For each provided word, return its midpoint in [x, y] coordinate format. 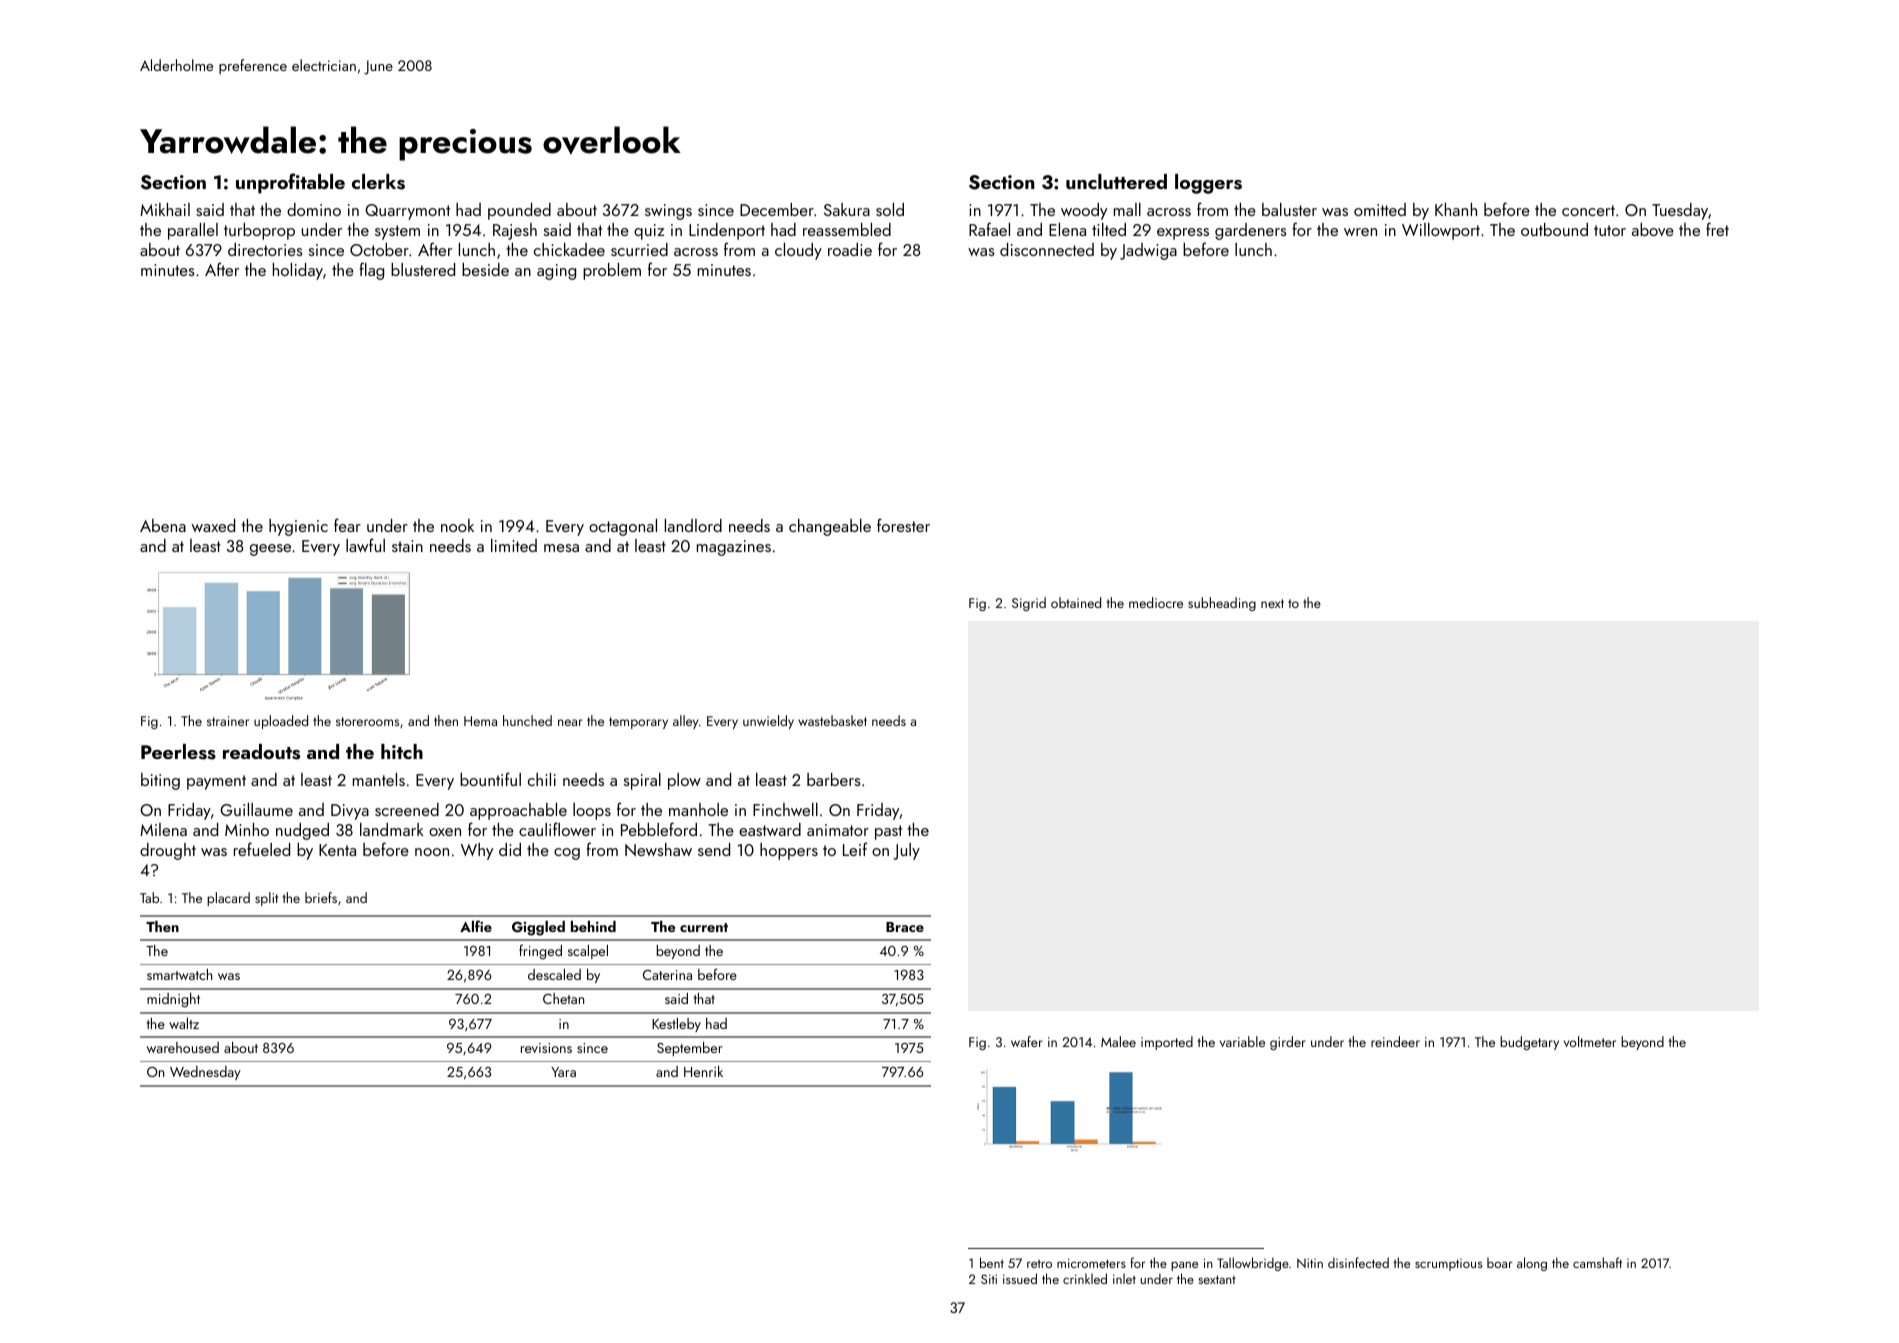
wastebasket [832, 720]
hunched [527, 720]
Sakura [847, 209]
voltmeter [1590, 1041]
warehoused [183, 1047]
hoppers [789, 851]
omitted [1380, 209]
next [1272, 603]
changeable [830, 527]
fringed [540, 952]
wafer [1027, 1041]
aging [556, 272]
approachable [518, 811]
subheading [1222, 604]
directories [265, 249]
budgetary [1529, 1043]
